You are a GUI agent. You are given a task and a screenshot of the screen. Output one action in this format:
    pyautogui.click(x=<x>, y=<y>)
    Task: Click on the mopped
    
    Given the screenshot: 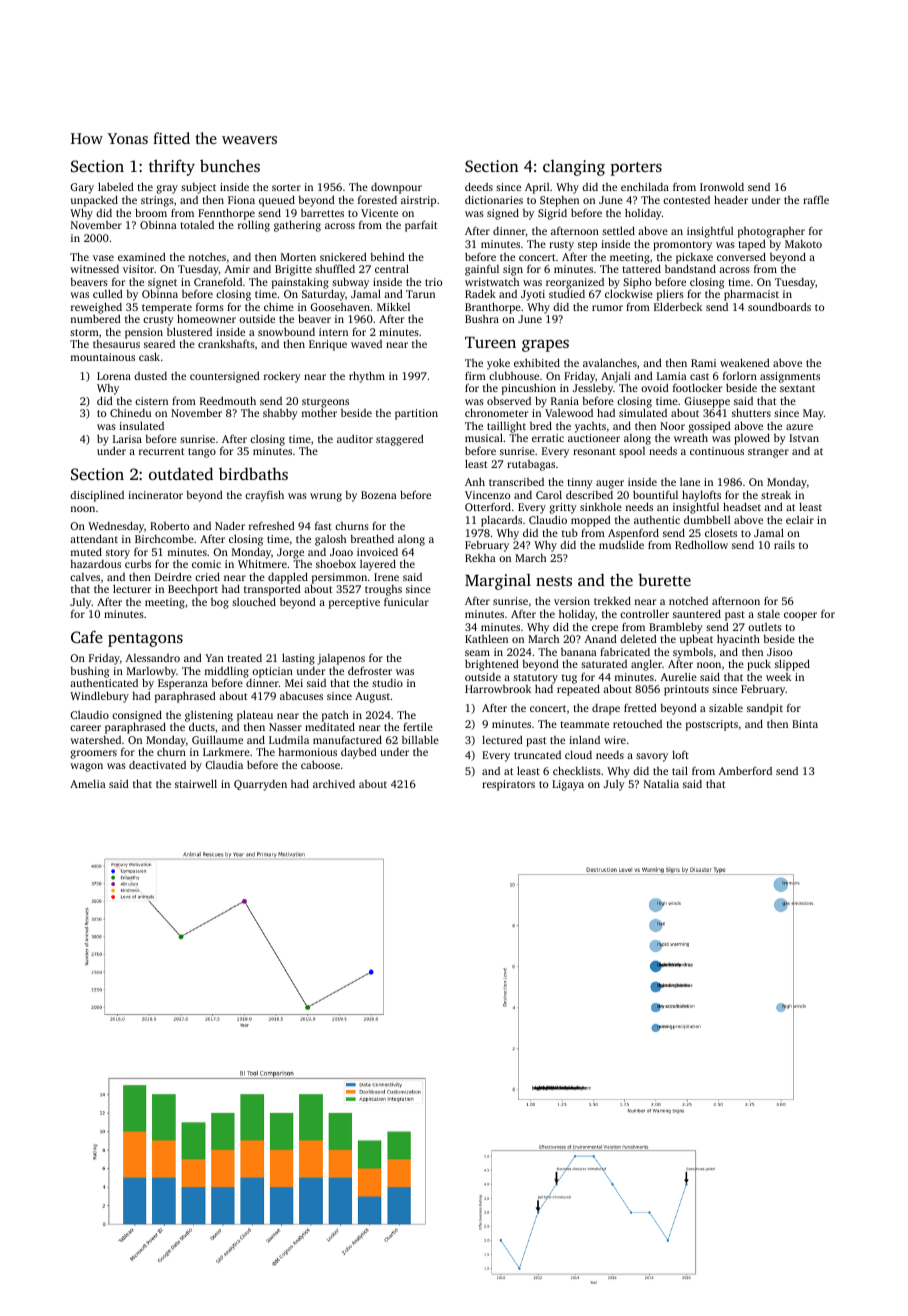 What is the action you would take?
    pyautogui.click(x=591, y=521)
